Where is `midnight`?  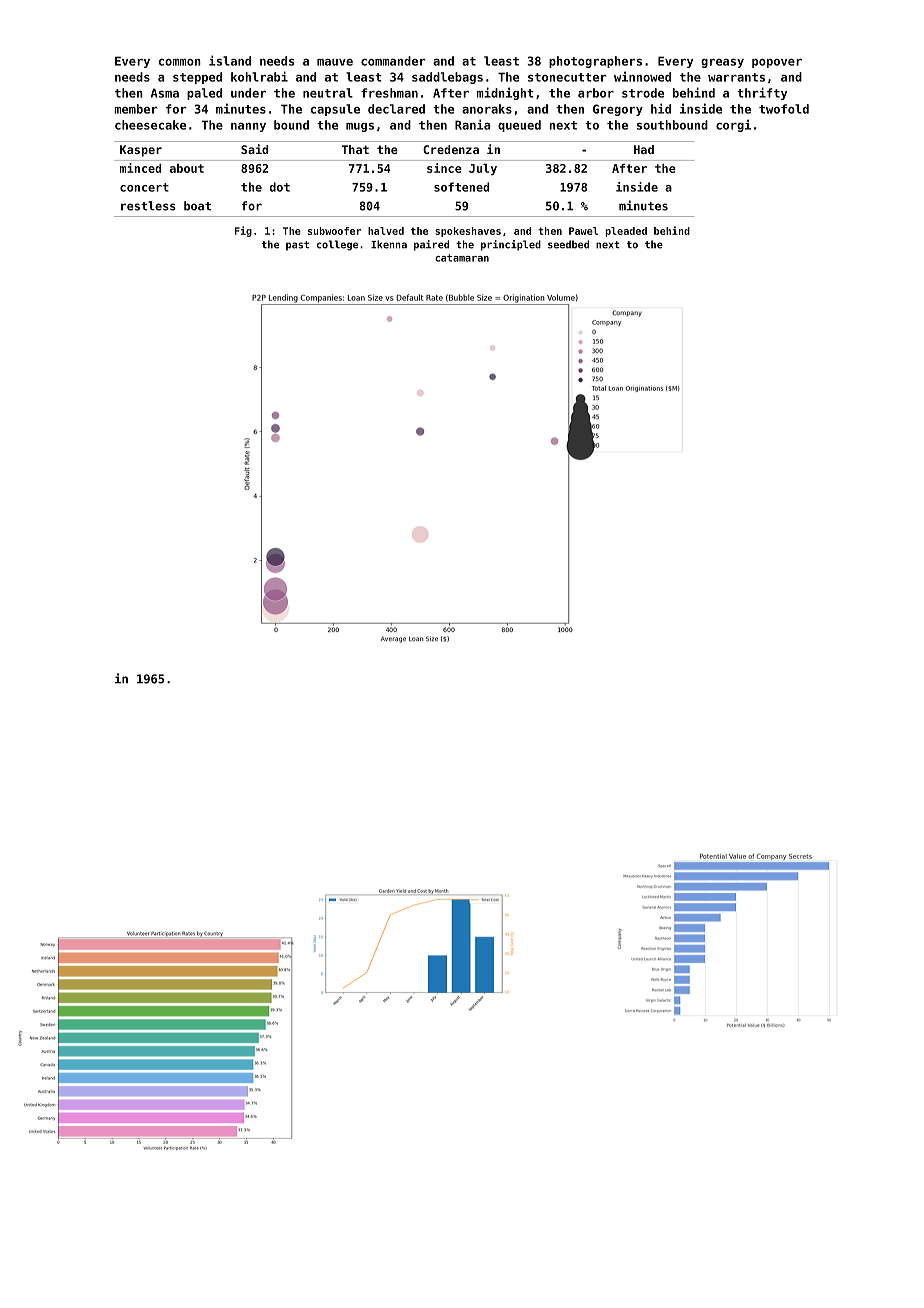
midnight is located at coordinates (505, 93).
